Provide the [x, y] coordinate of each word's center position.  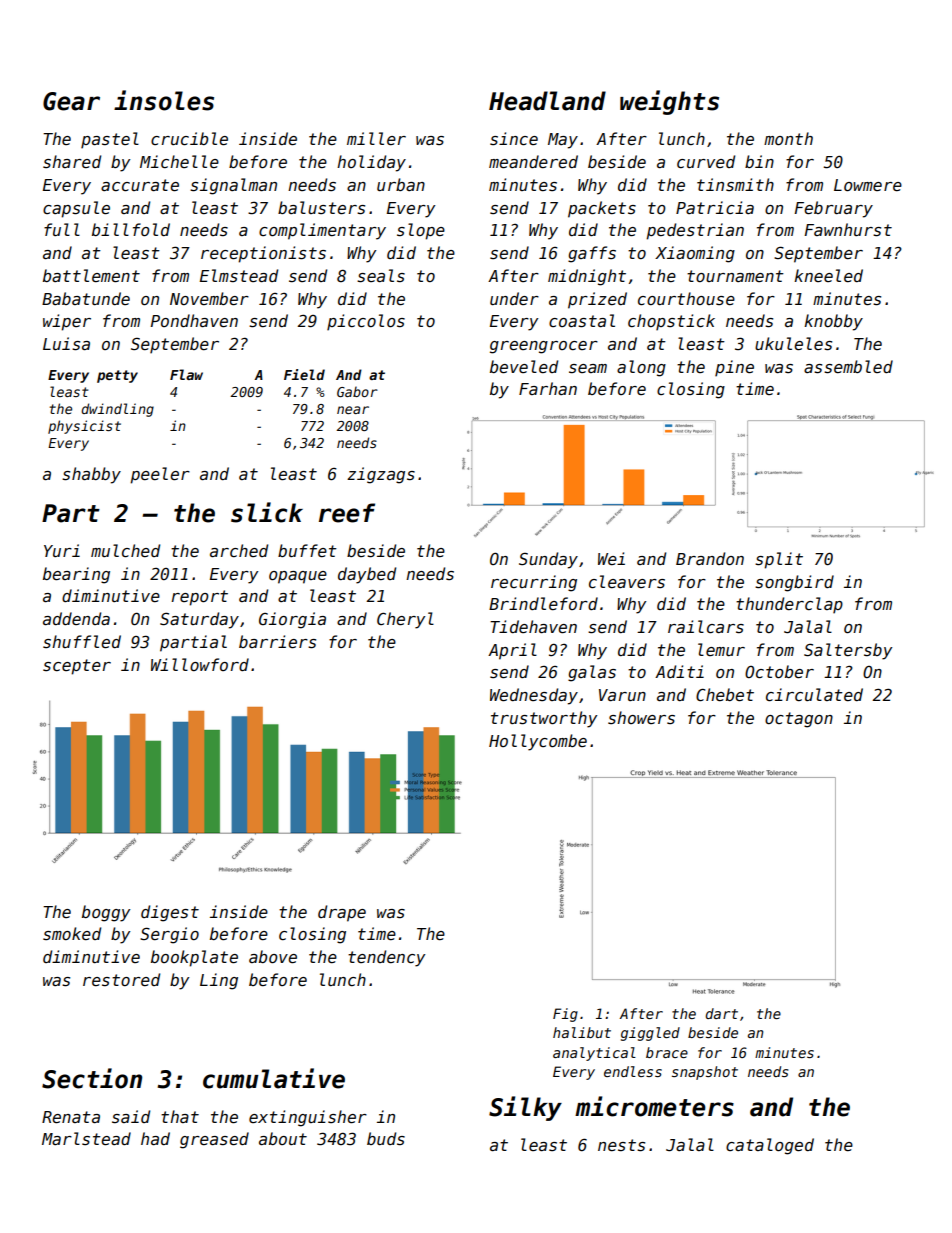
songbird [794, 583]
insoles [164, 100]
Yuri [62, 550]
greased [214, 1140]
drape [342, 913]
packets [602, 209]
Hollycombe [538, 742]
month [788, 138]
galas [592, 673]
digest [170, 913]
